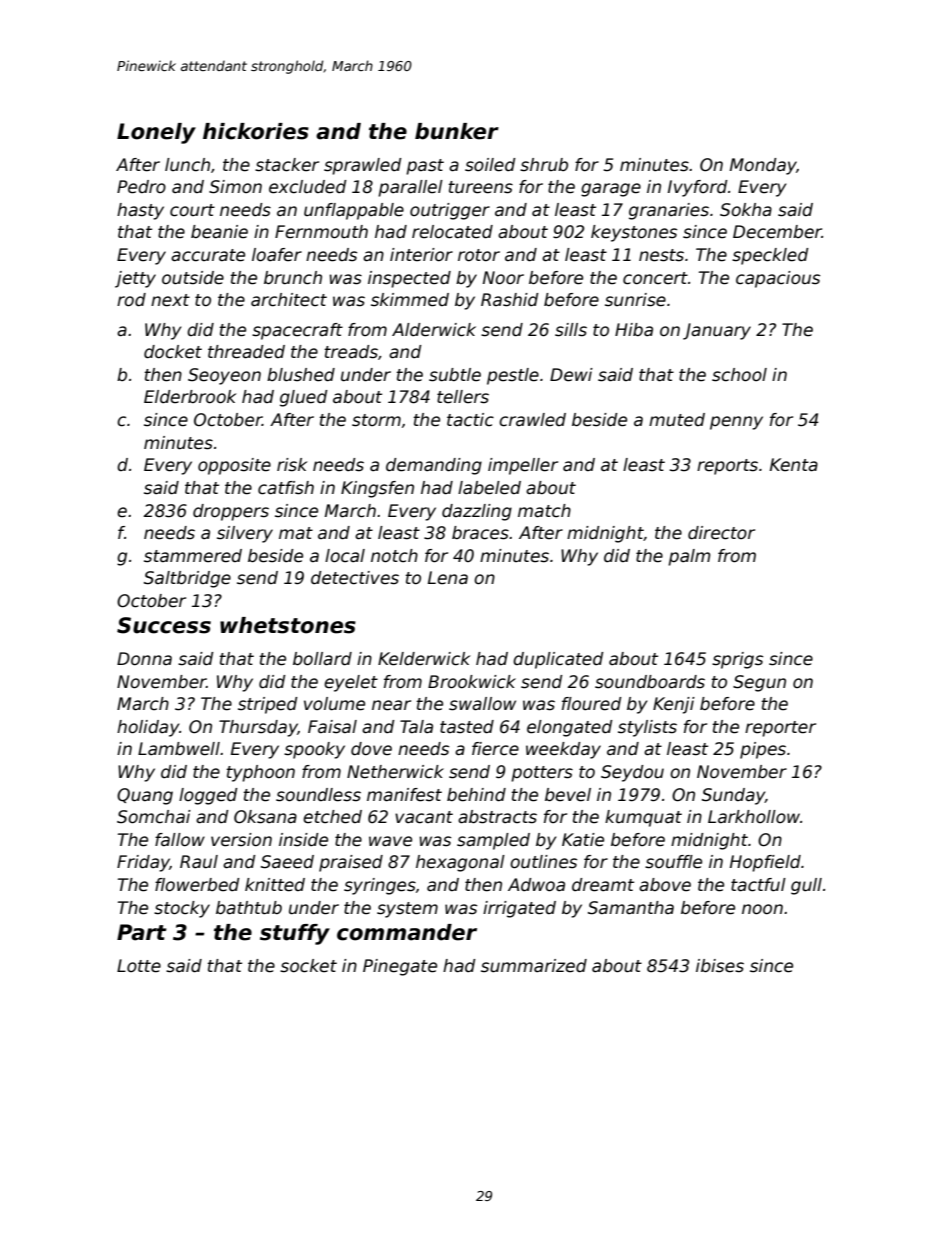  Describe the element at coordinates (544, 511) in the page. I see `match` at that location.
